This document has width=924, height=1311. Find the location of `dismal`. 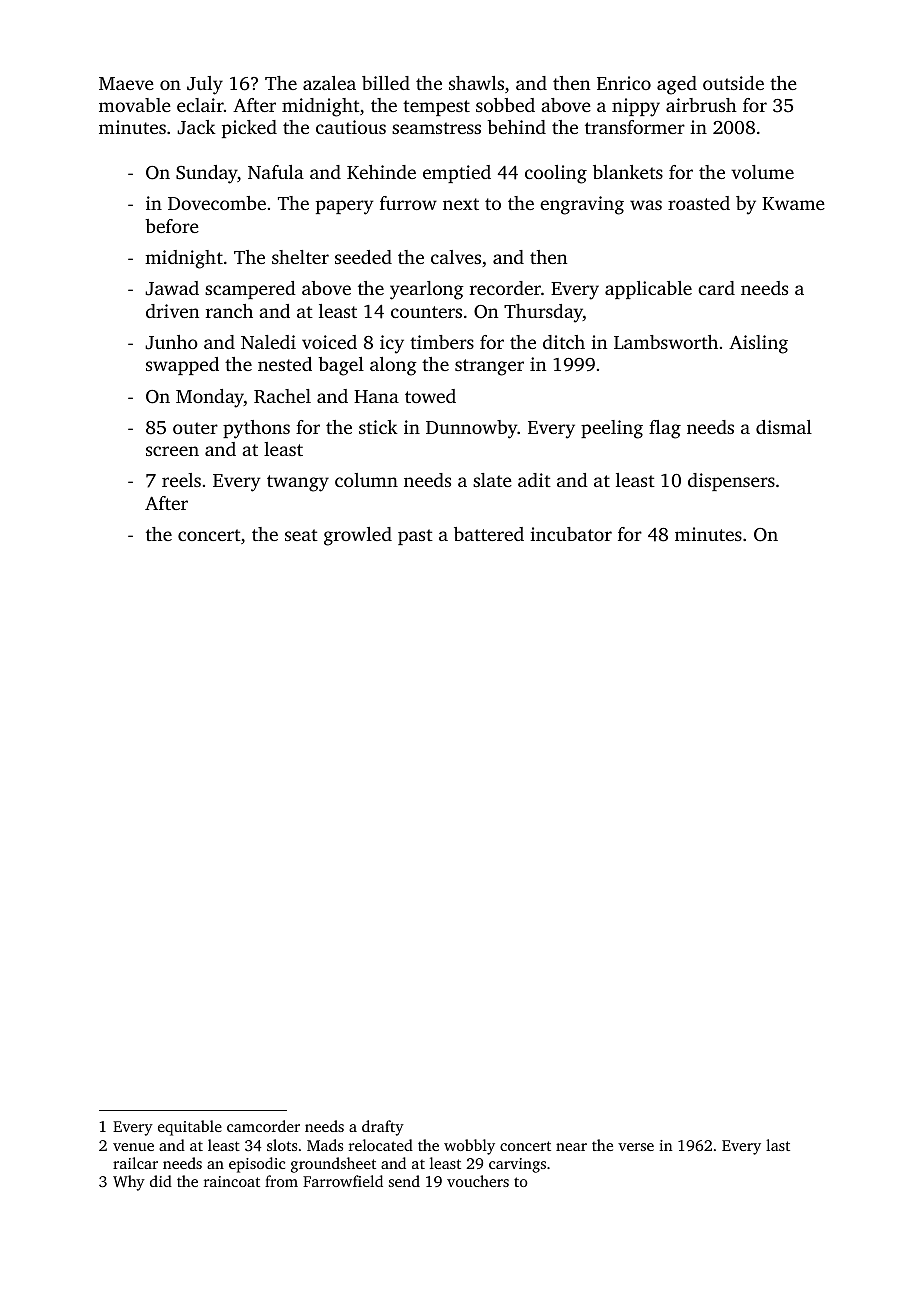

dismal is located at coordinates (784, 427).
